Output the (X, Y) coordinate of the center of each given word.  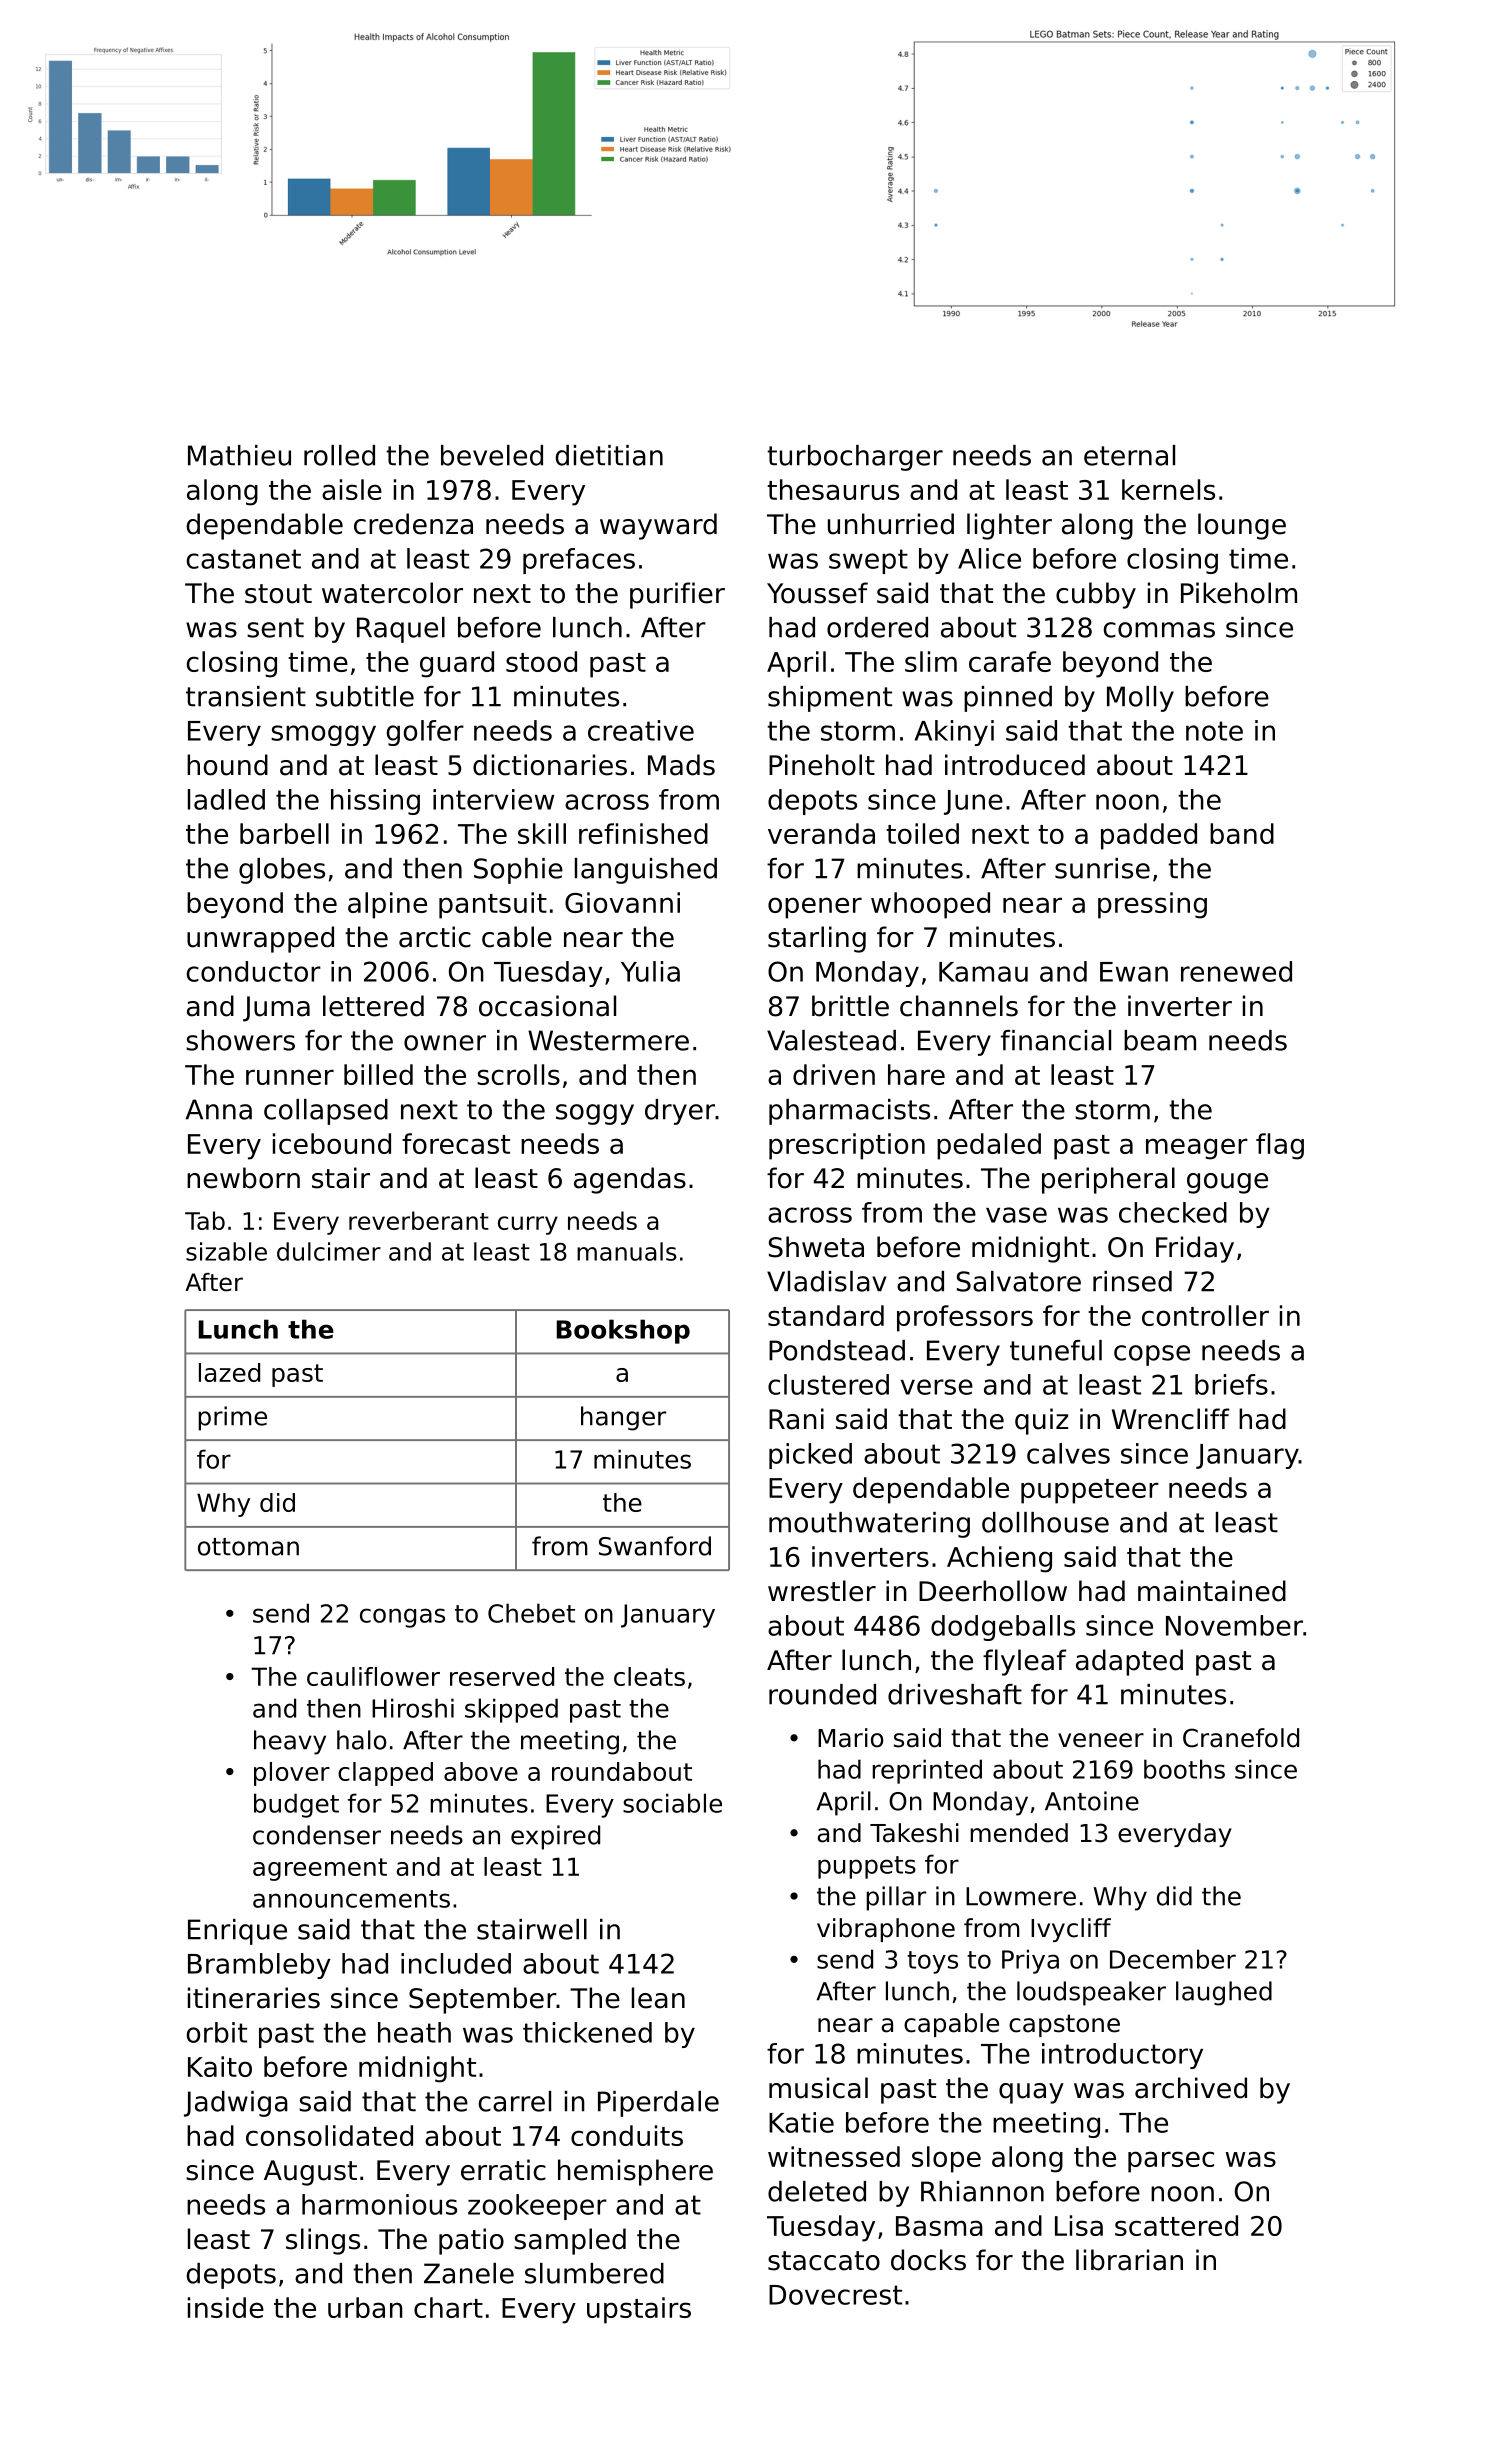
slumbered (594, 2273)
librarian (1129, 2260)
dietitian (609, 455)
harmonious (379, 2204)
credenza (413, 524)
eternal (1129, 455)
